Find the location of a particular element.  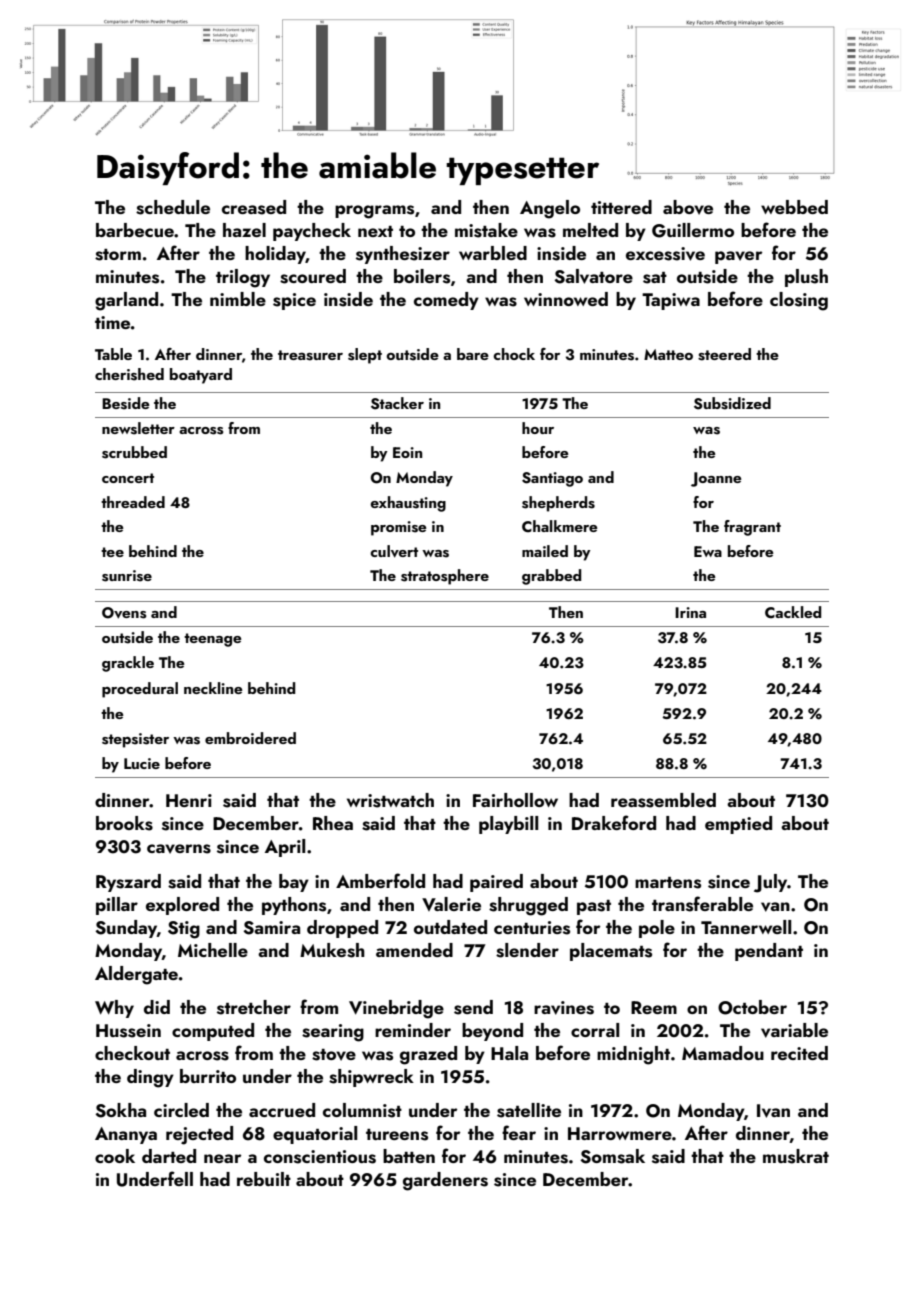

schedule is located at coordinates (173, 207).
